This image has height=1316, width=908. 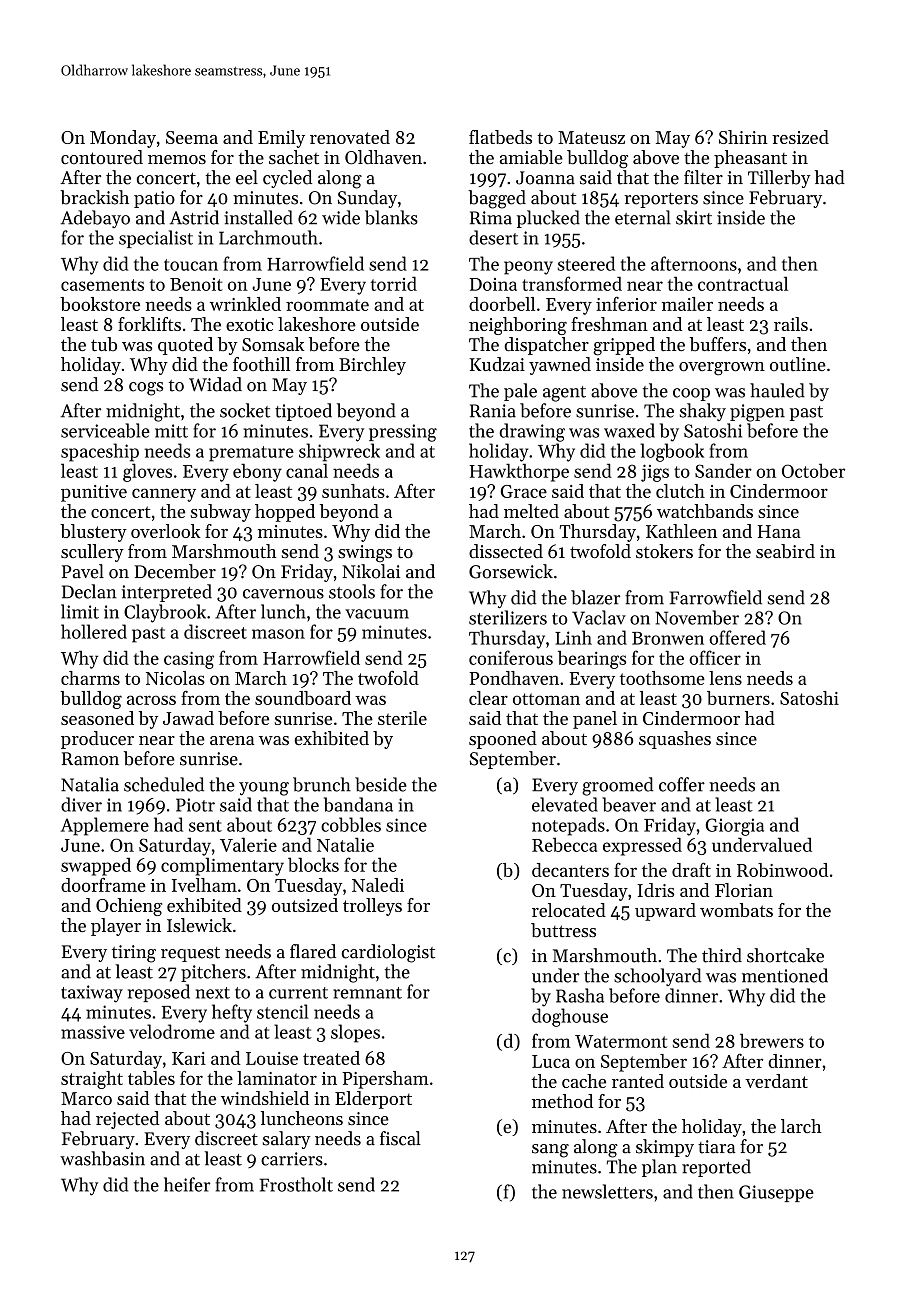 What do you see at coordinates (353, 491) in the image?
I see `sunhats` at bounding box center [353, 491].
